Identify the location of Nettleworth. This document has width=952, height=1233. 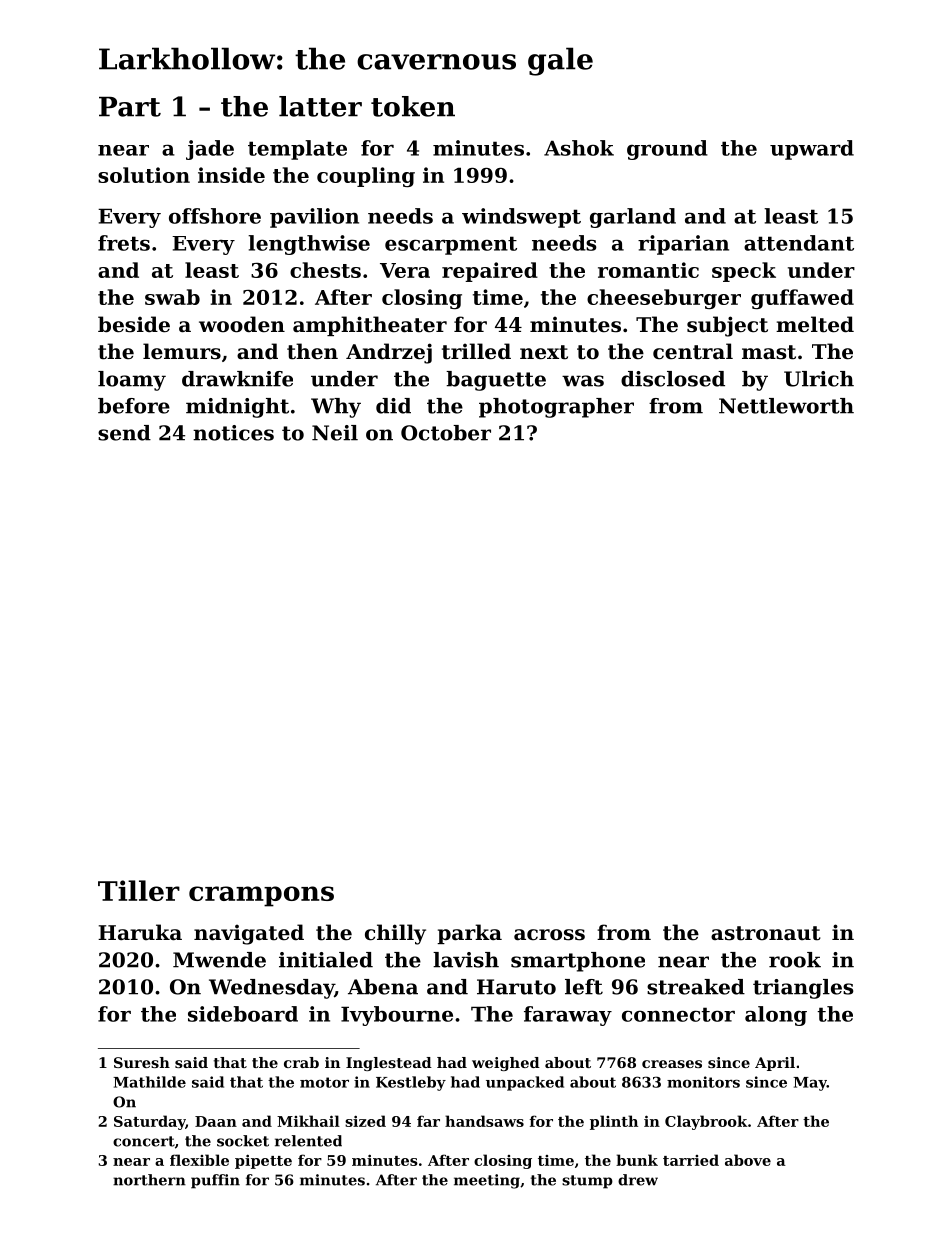
(786, 406).
